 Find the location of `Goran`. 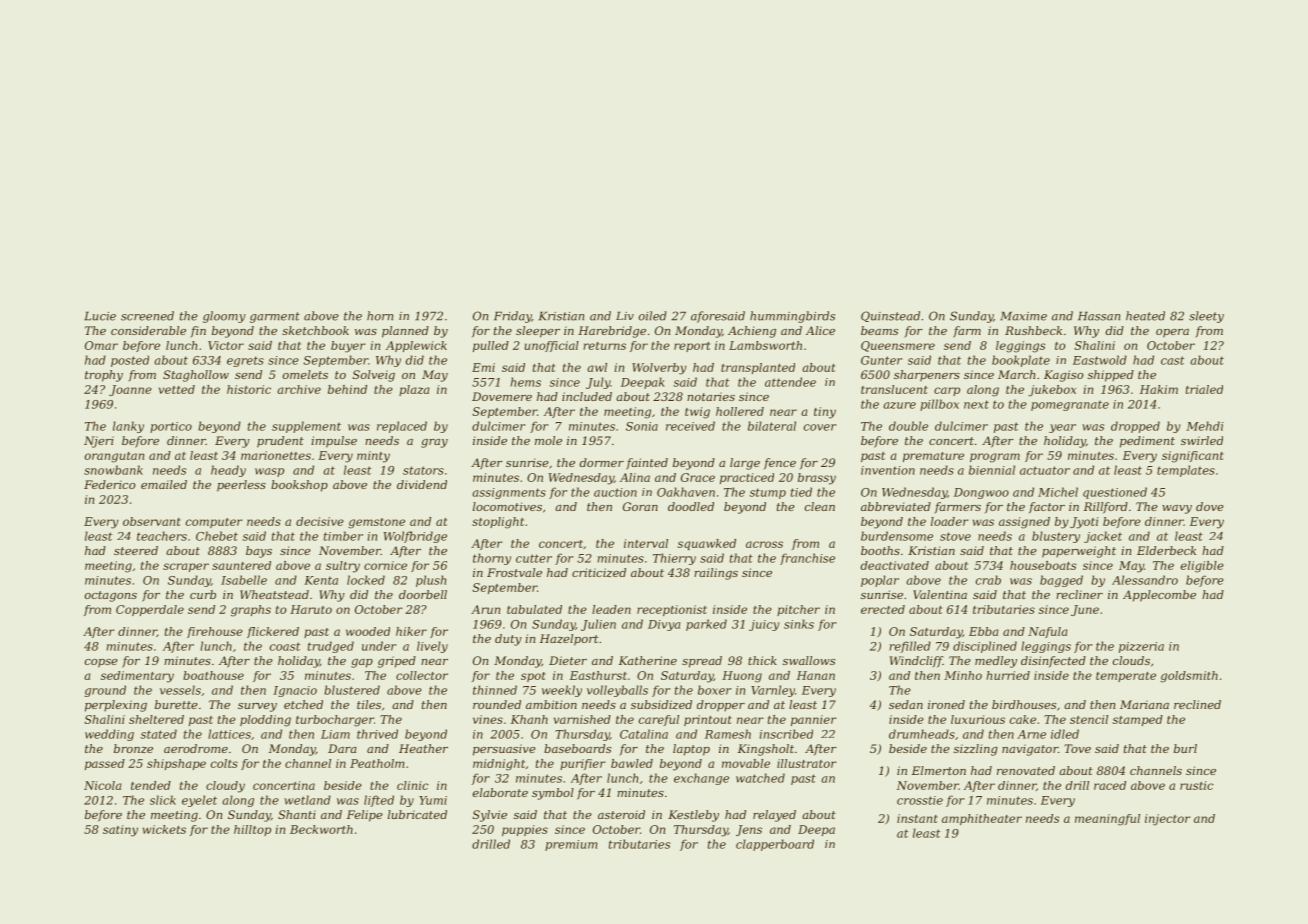

Goran is located at coordinates (640, 506).
